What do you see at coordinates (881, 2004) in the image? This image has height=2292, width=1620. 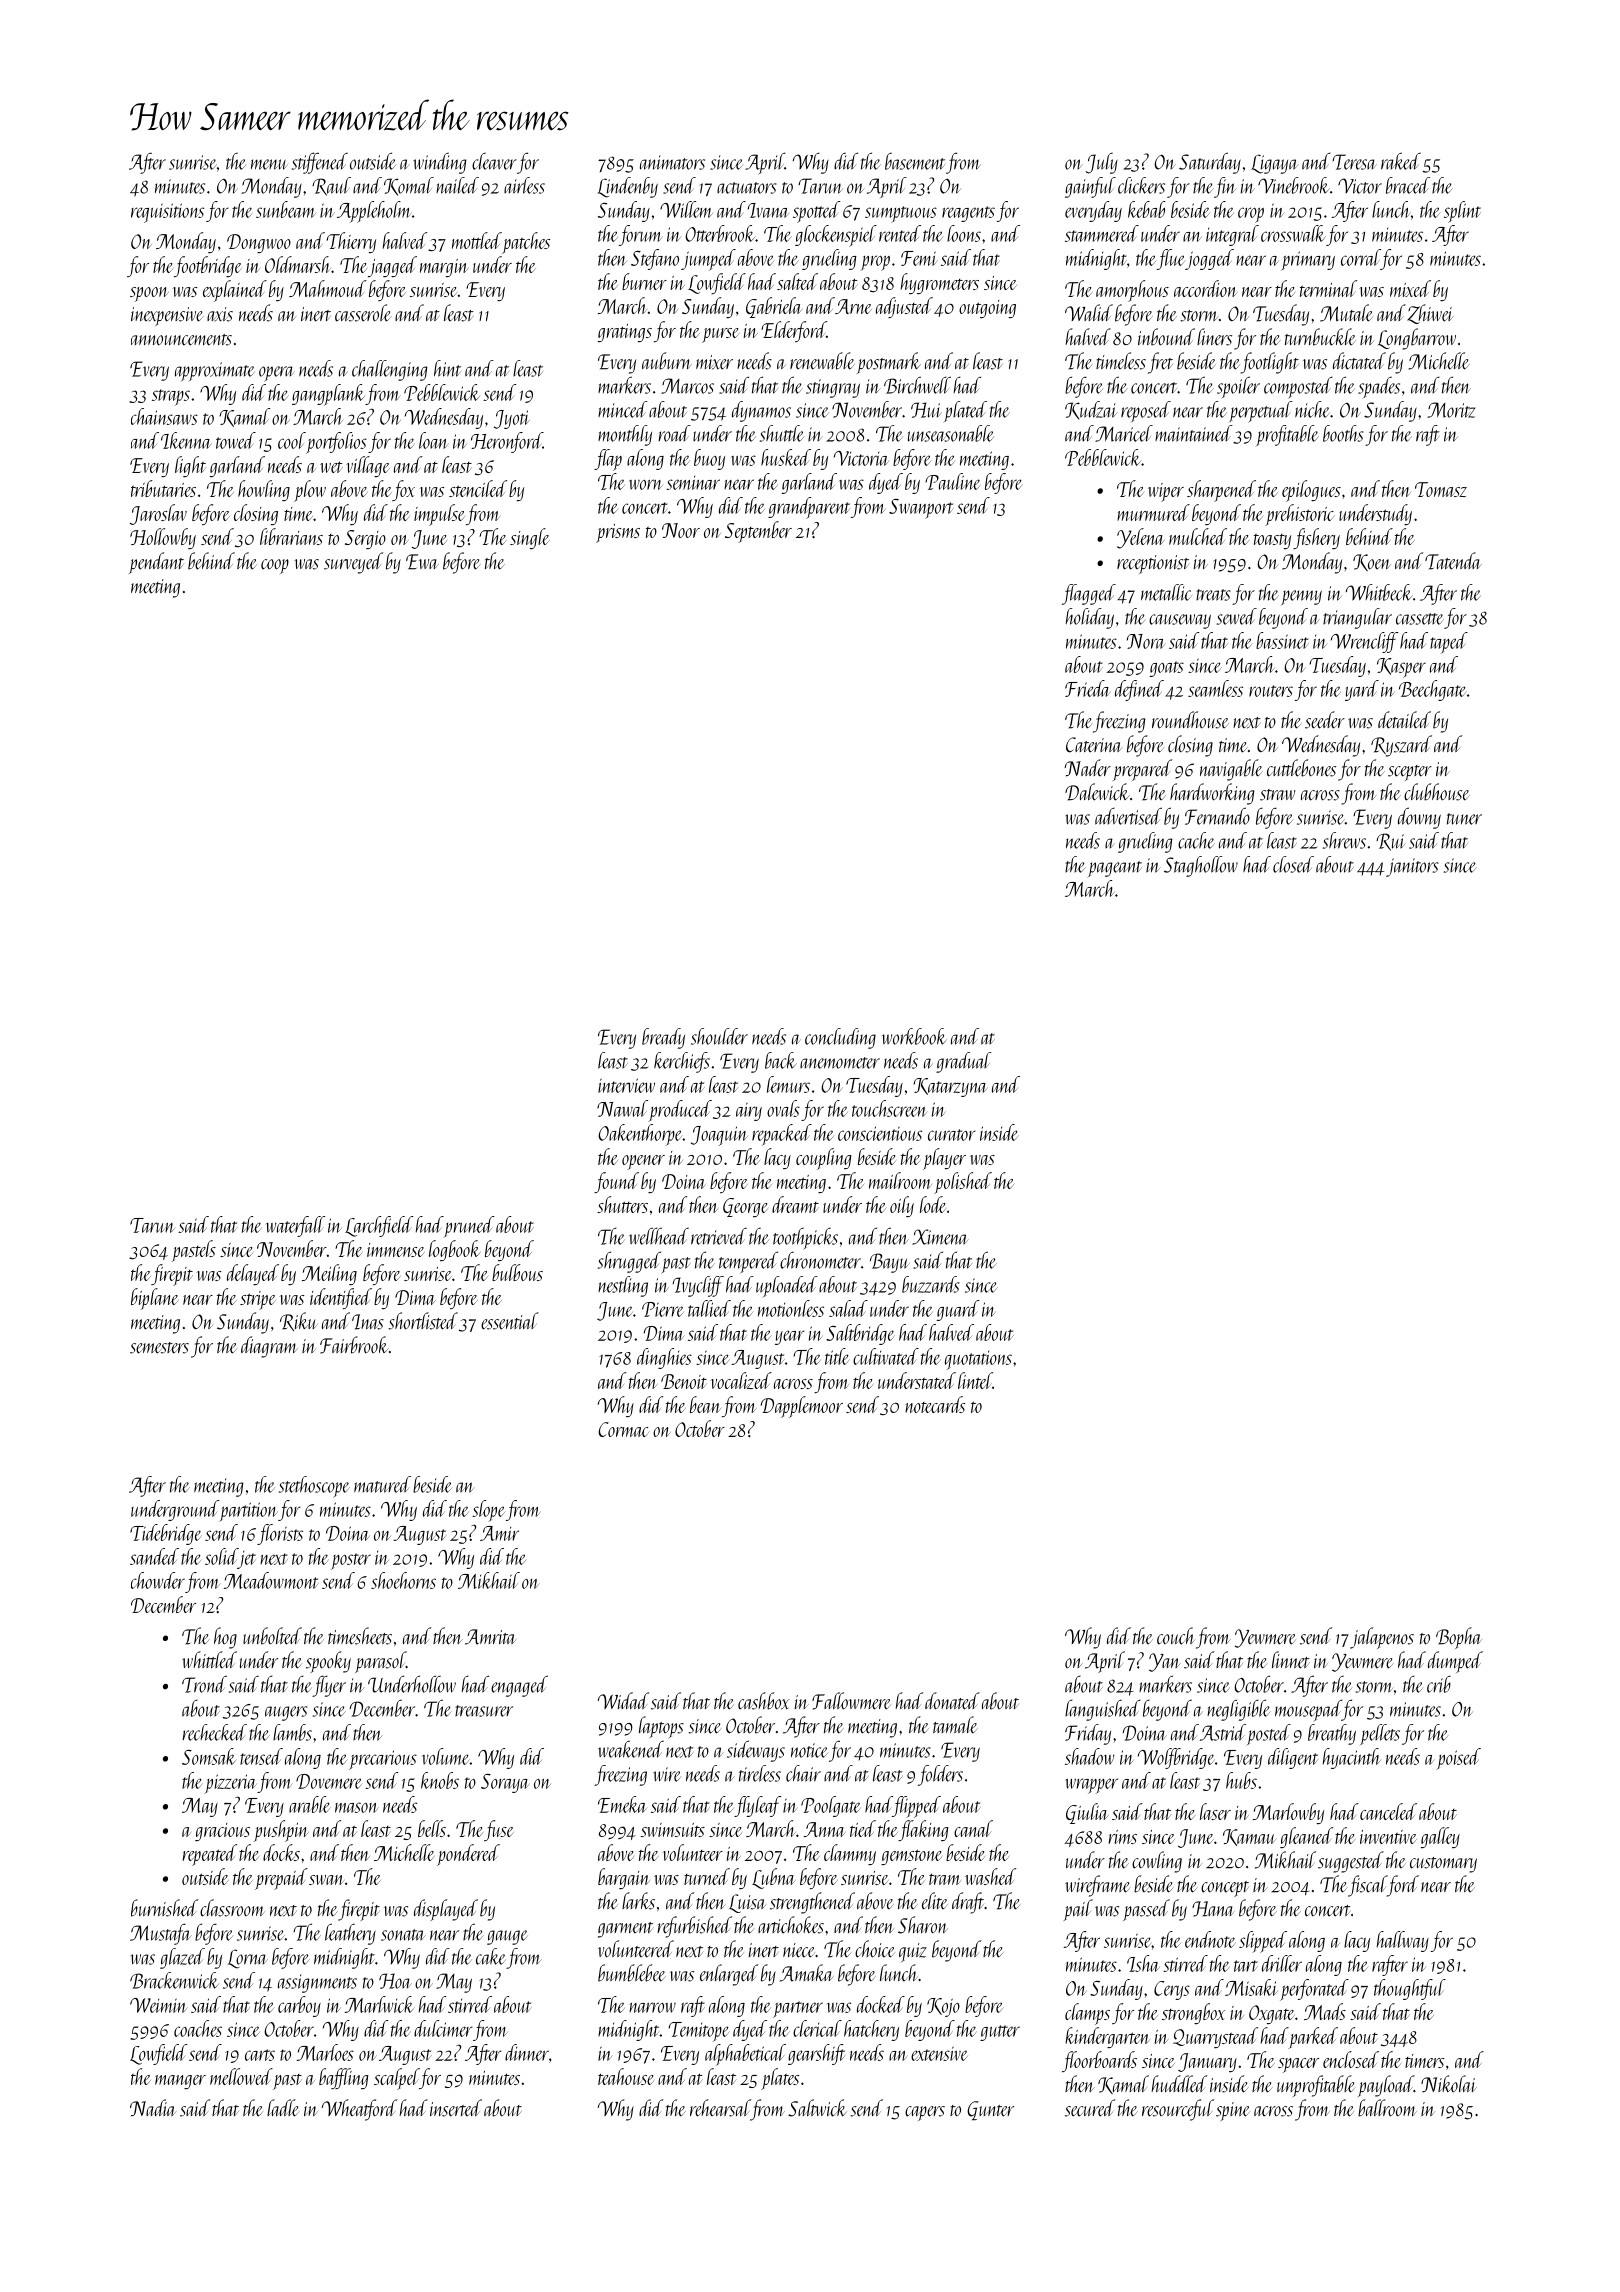 I see `docked` at bounding box center [881, 2004].
